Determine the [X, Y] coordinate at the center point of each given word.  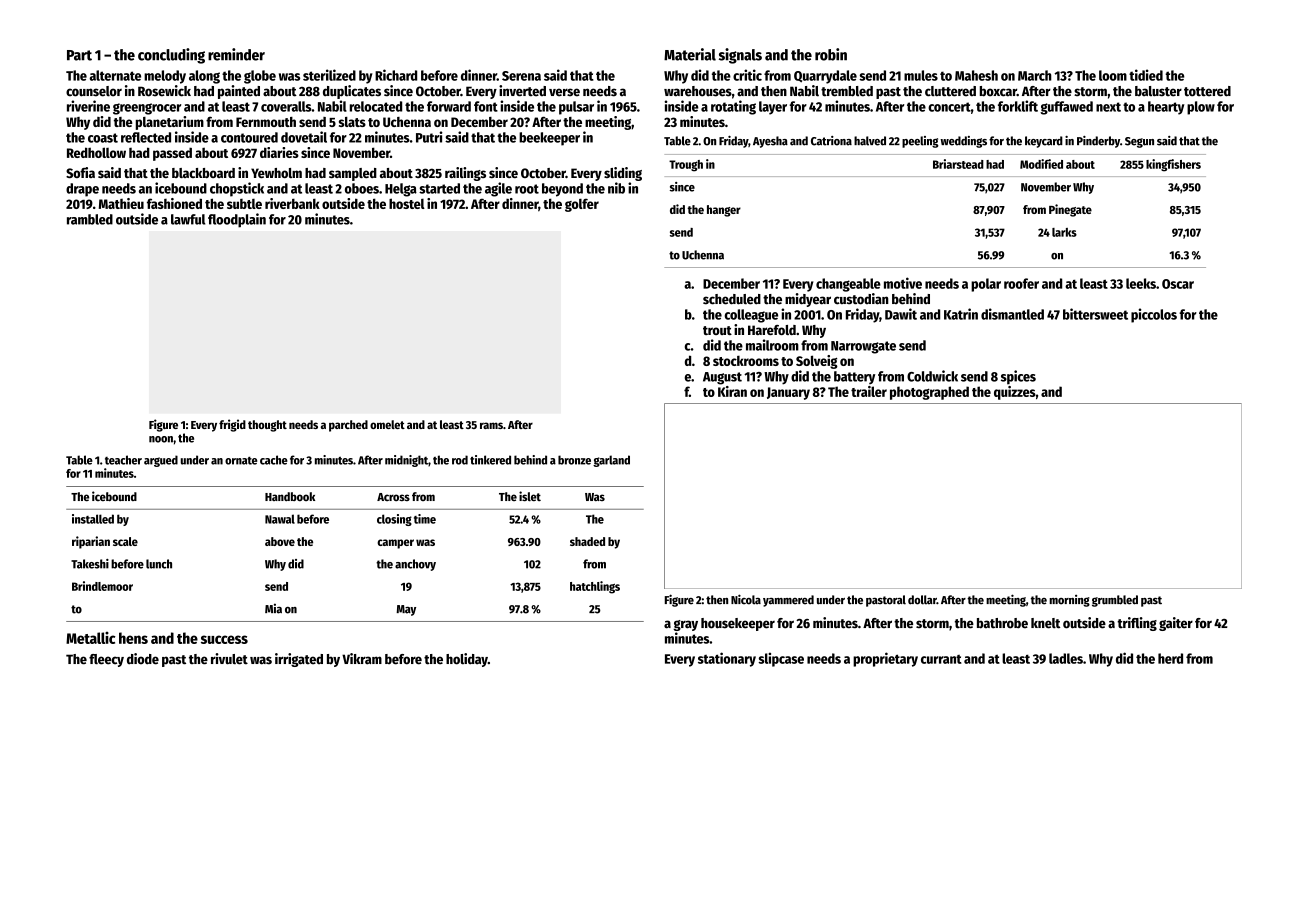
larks [1064, 232]
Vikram [362, 659]
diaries [279, 152]
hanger [724, 211]
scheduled [732, 299]
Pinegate [1070, 210]
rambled [90, 219]
